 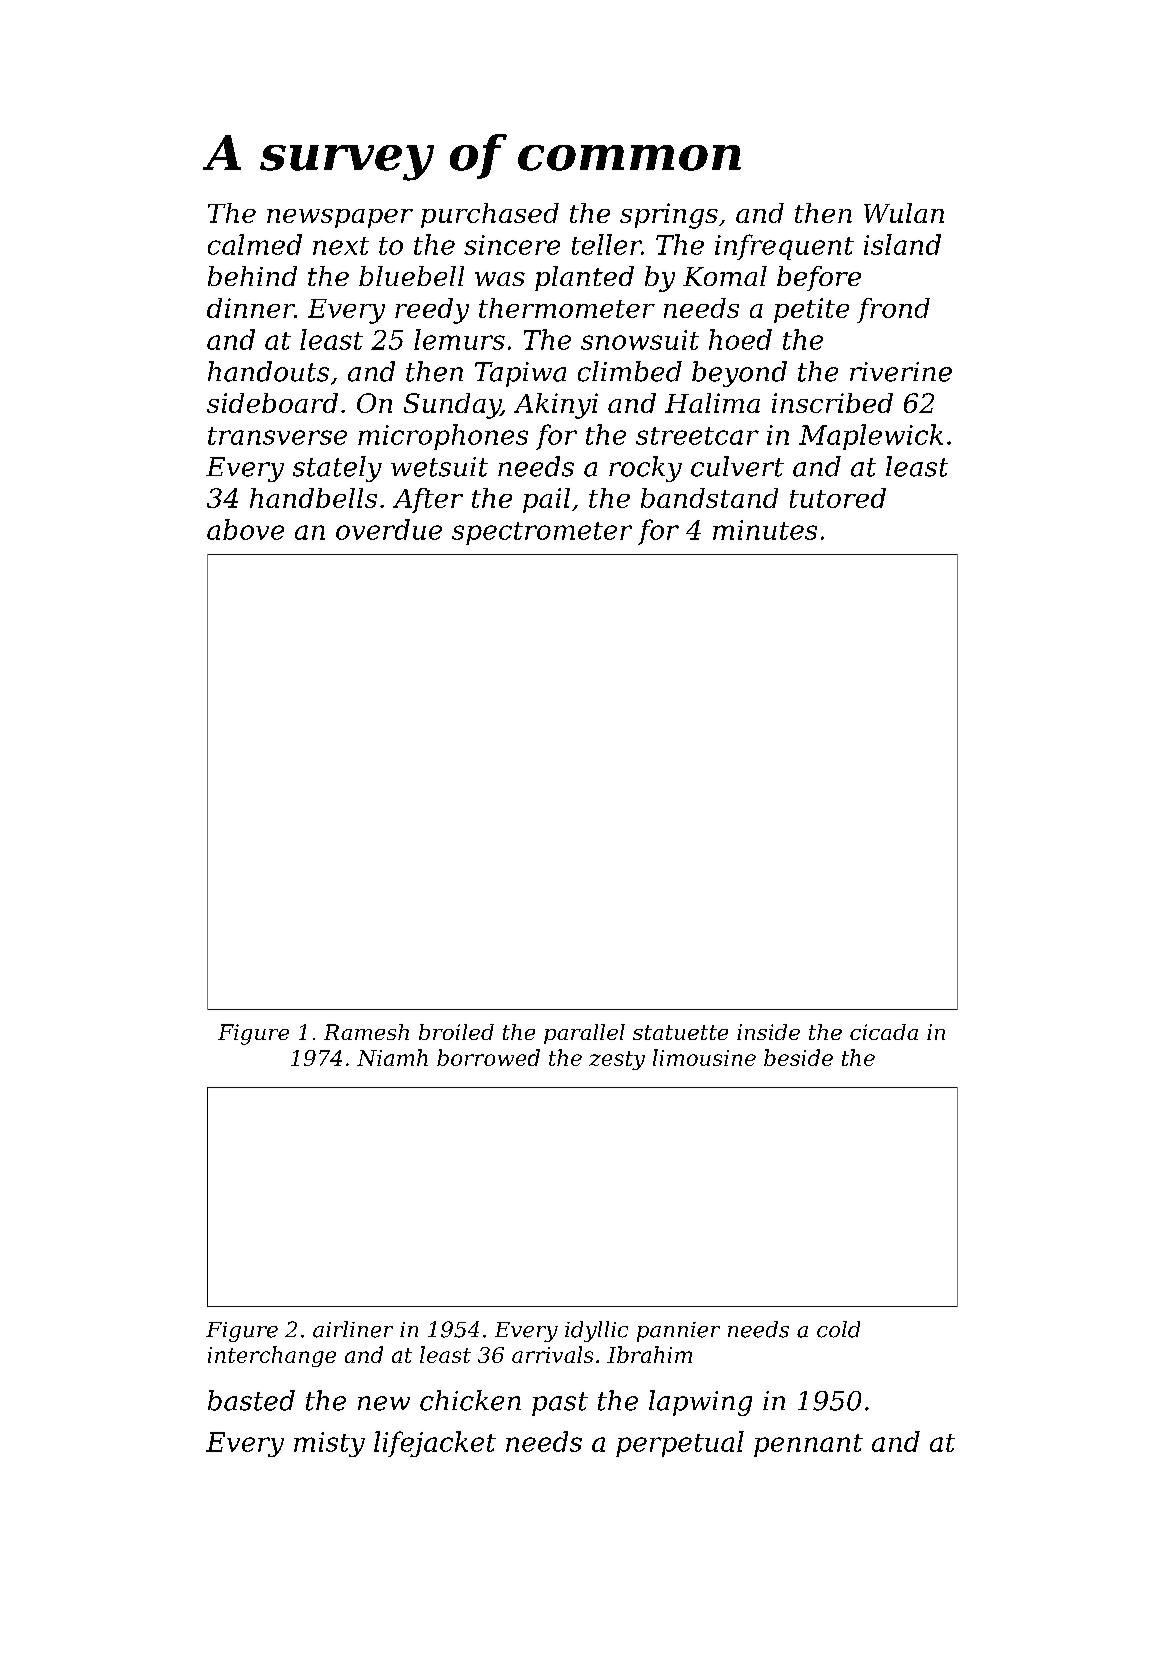 What do you see at coordinates (893, 310) in the image?
I see `frond` at bounding box center [893, 310].
